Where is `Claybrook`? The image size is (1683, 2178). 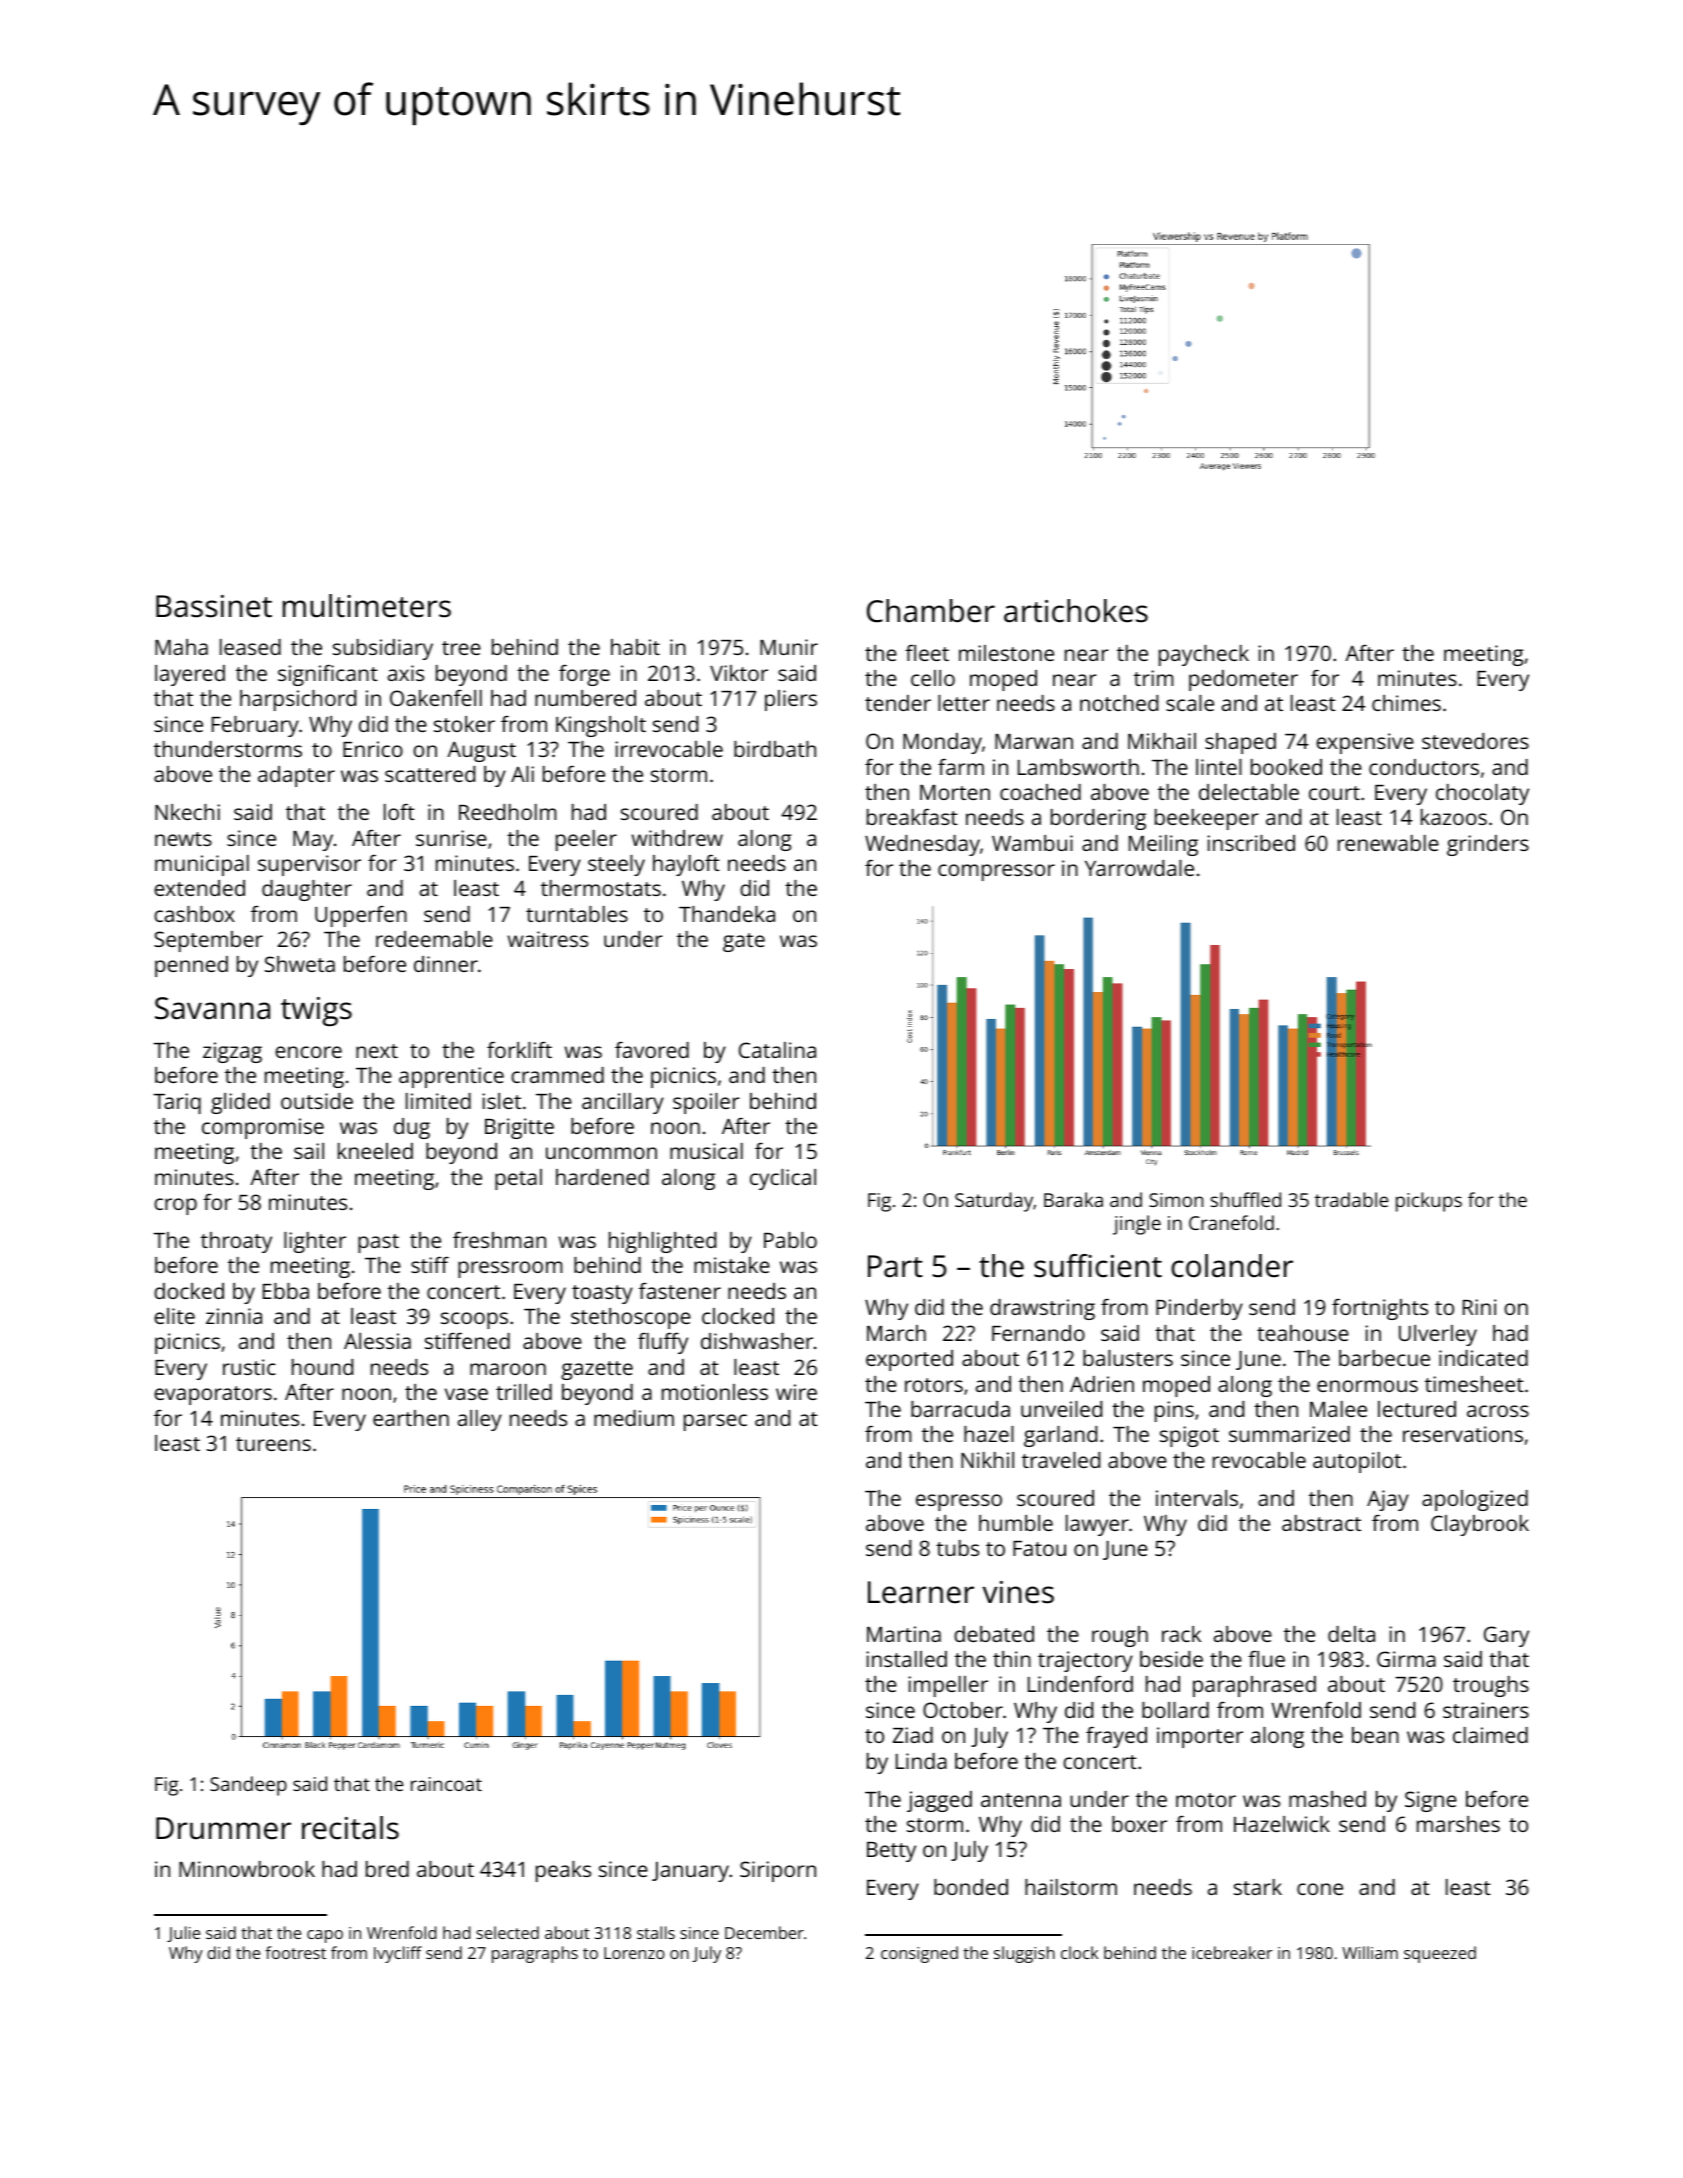 Claybrook is located at coordinates (1480, 1525).
